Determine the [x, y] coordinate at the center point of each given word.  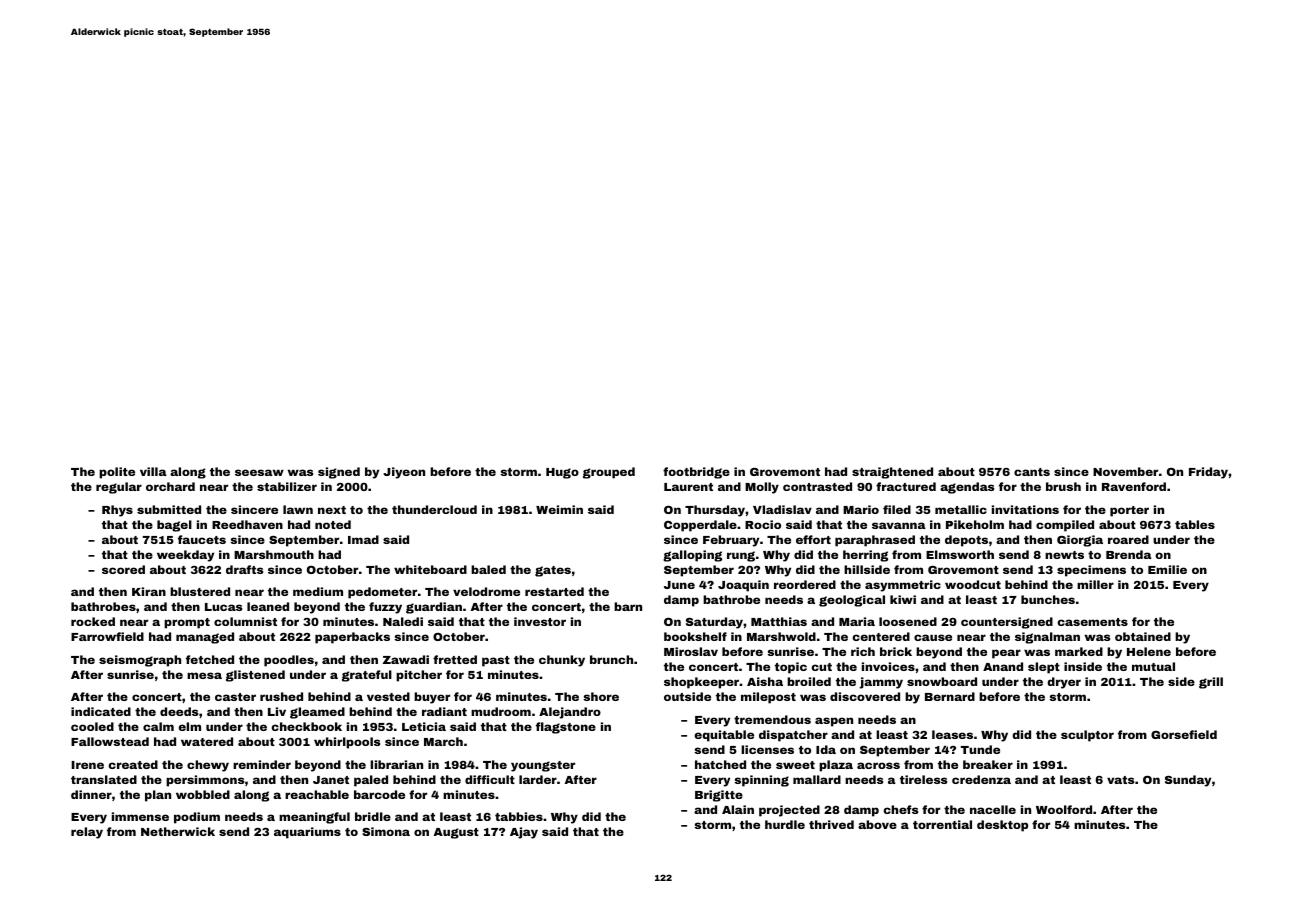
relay [87, 833]
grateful [367, 676]
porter [1129, 511]
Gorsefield [1184, 734]
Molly [762, 488]
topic [791, 668]
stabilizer [287, 486]
